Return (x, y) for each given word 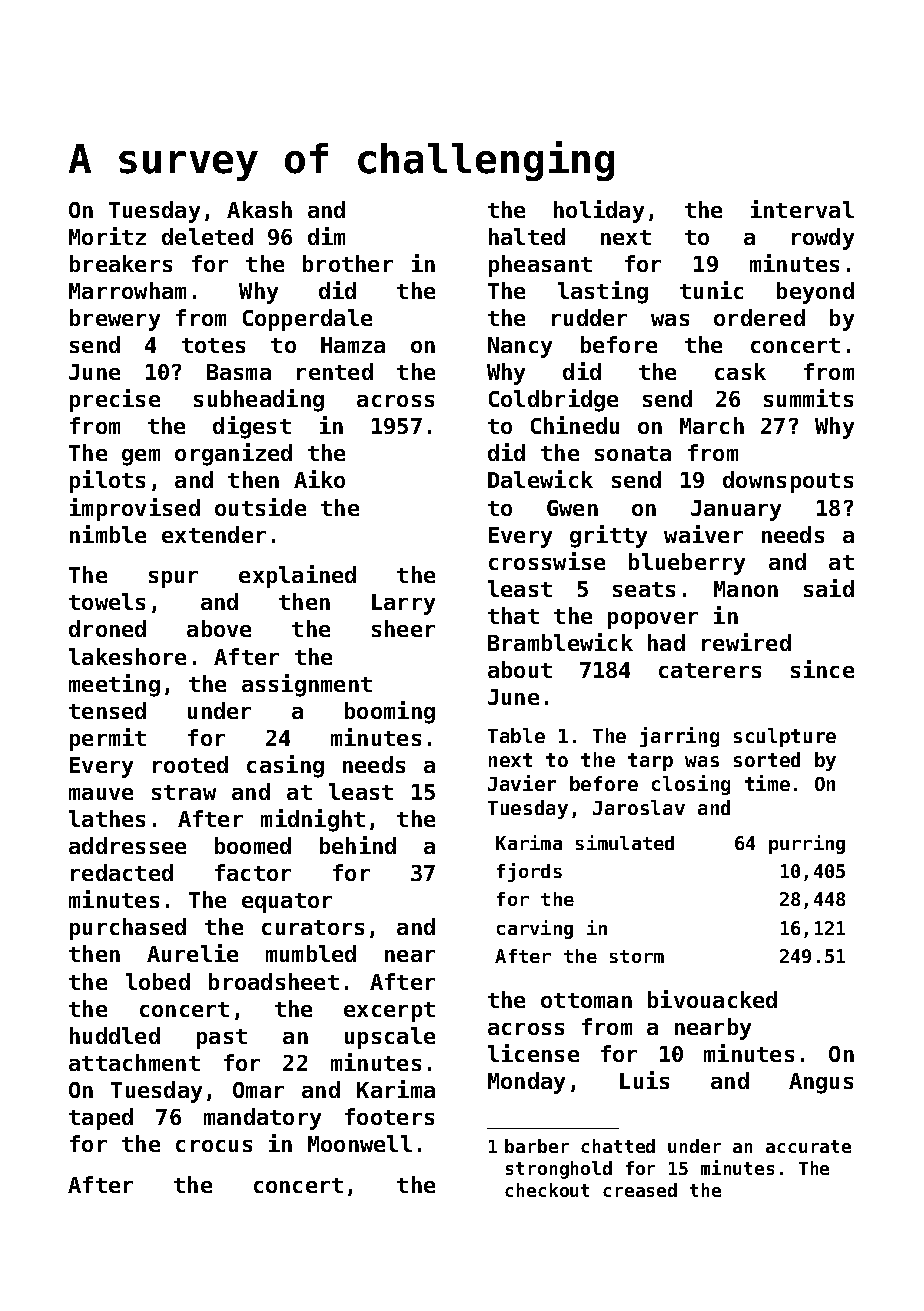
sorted (767, 759)
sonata (633, 453)
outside (260, 507)
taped (101, 1119)
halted (527, 236)
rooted (190, 764)
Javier (522, 783)
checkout (547, 1190)
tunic (711, 290)
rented (335, 371)
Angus (821, 1083)
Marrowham (127, 290)
